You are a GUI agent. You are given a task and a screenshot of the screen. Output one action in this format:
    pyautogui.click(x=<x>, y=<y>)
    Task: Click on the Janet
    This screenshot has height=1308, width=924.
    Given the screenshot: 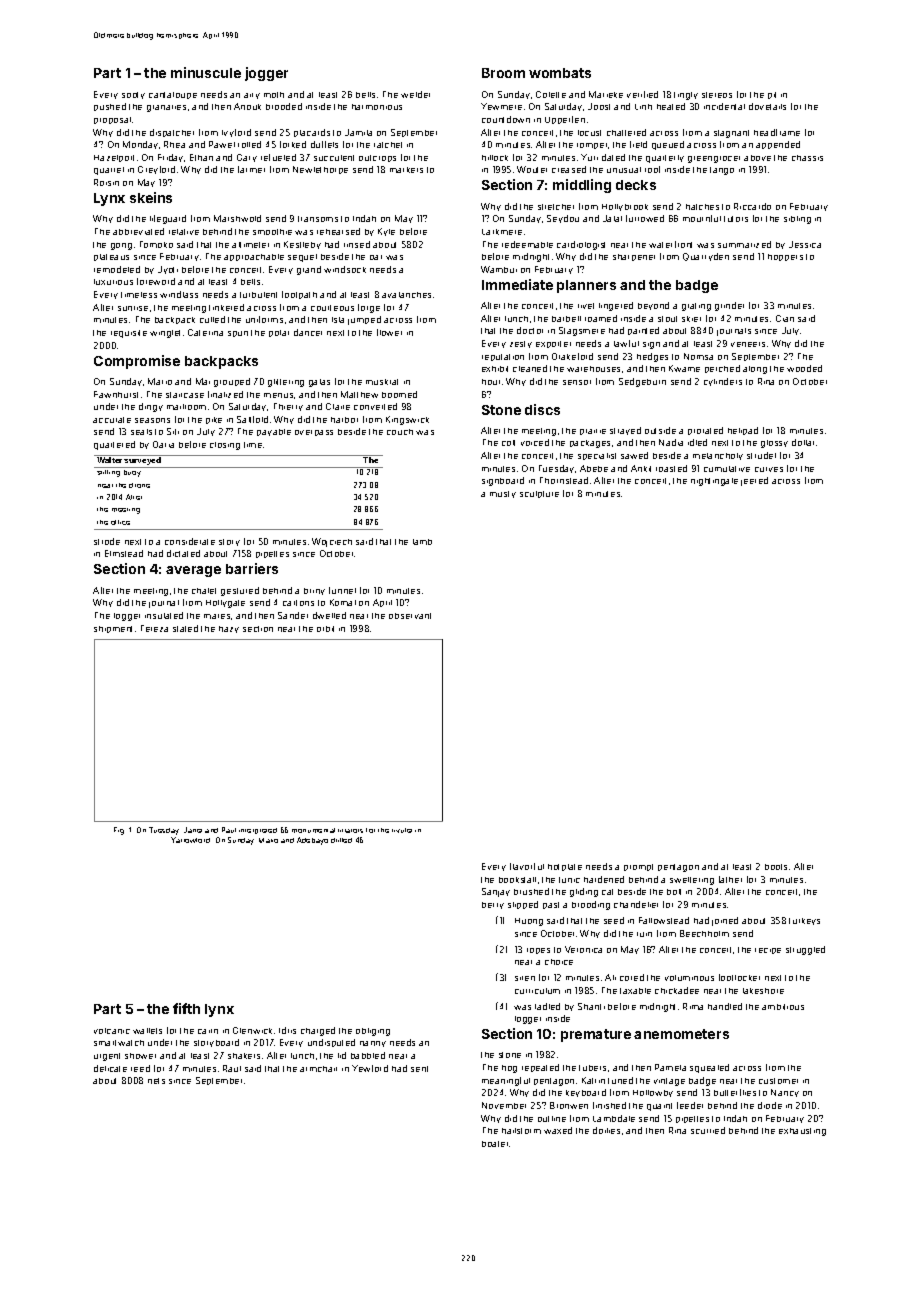 What is the action you would take?
    pyautogui.click(x=193, y=830)
